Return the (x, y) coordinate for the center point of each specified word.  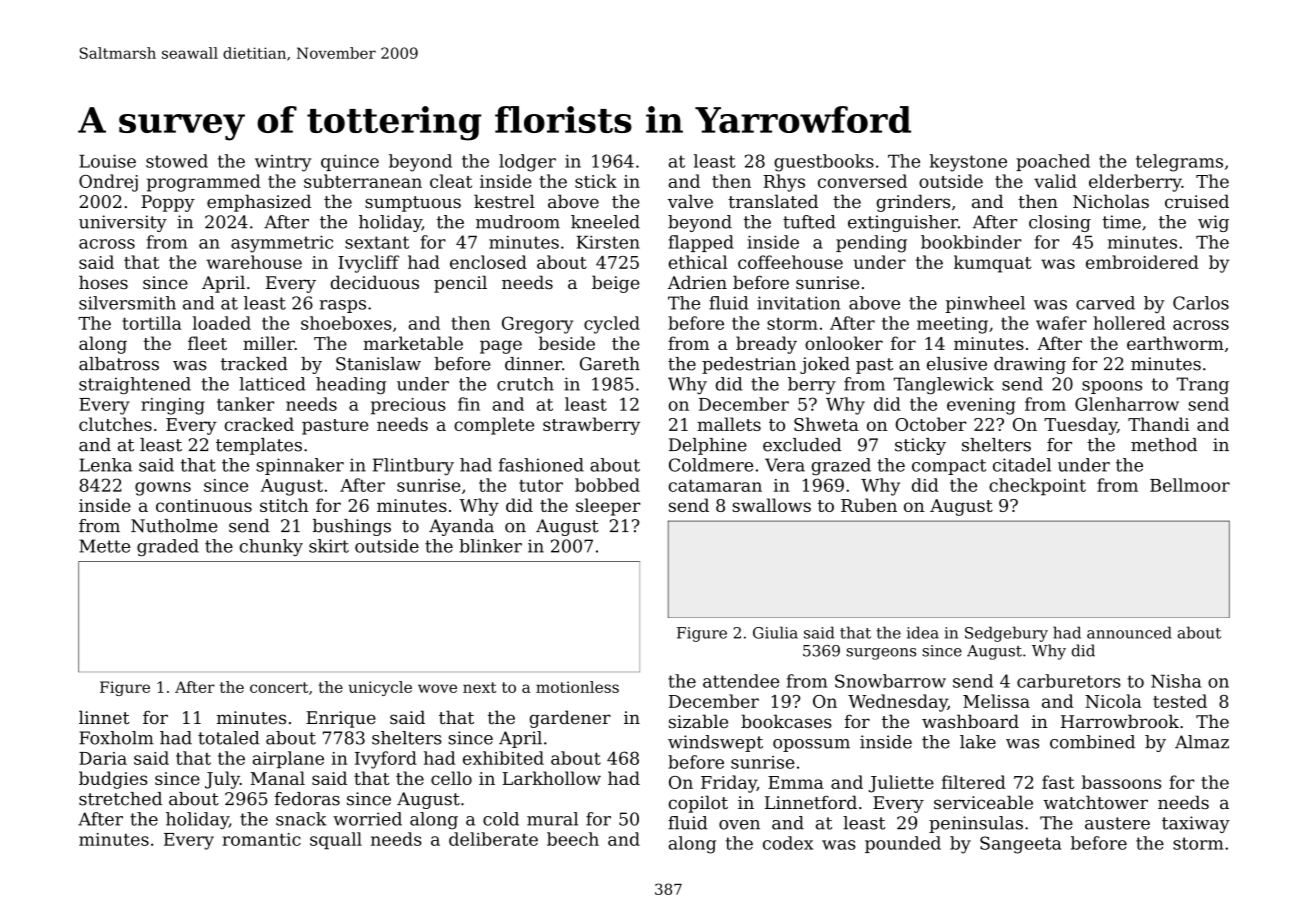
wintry (283, 163)
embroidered (1142, 262)
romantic (261, 839)
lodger (527, 163)
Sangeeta (1020, 845)
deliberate (493, 839)
